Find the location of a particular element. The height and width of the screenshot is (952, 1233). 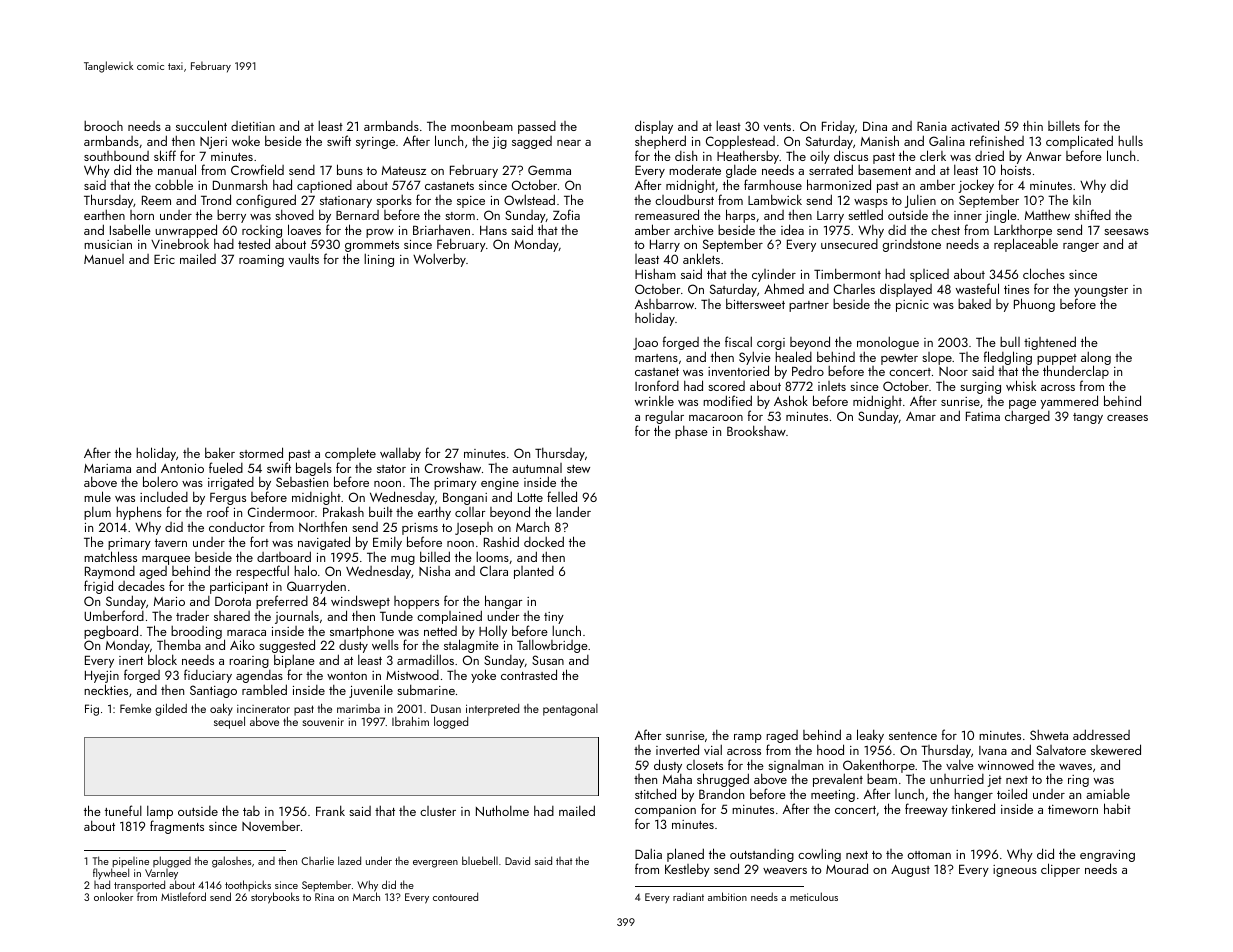

Mistleford is located at coordinates (183, 896).
